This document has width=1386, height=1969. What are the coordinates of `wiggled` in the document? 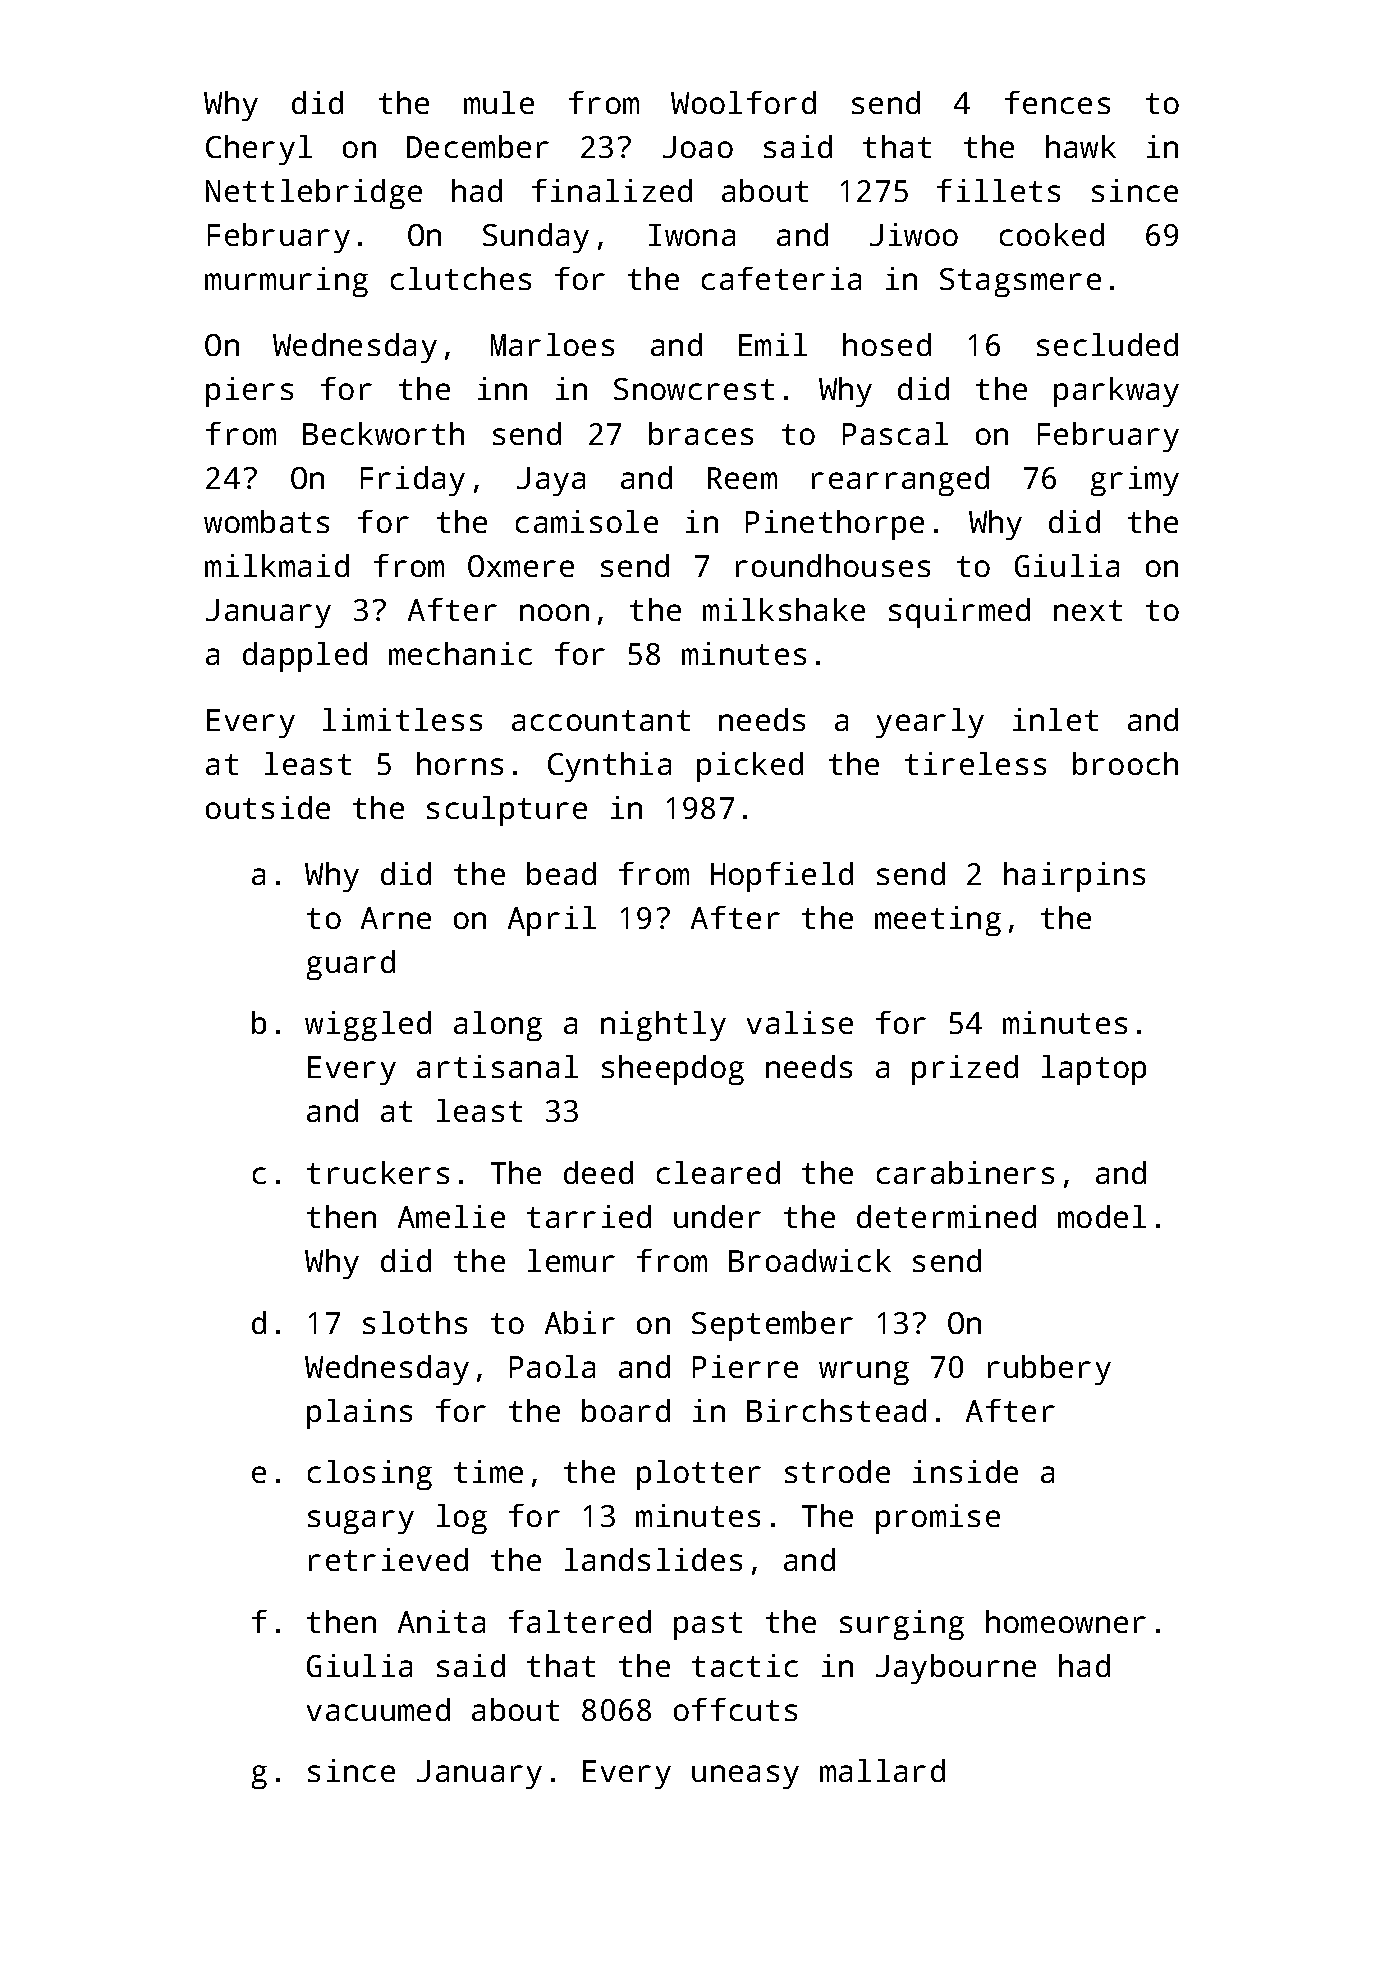 It's located at (368, 1026).
